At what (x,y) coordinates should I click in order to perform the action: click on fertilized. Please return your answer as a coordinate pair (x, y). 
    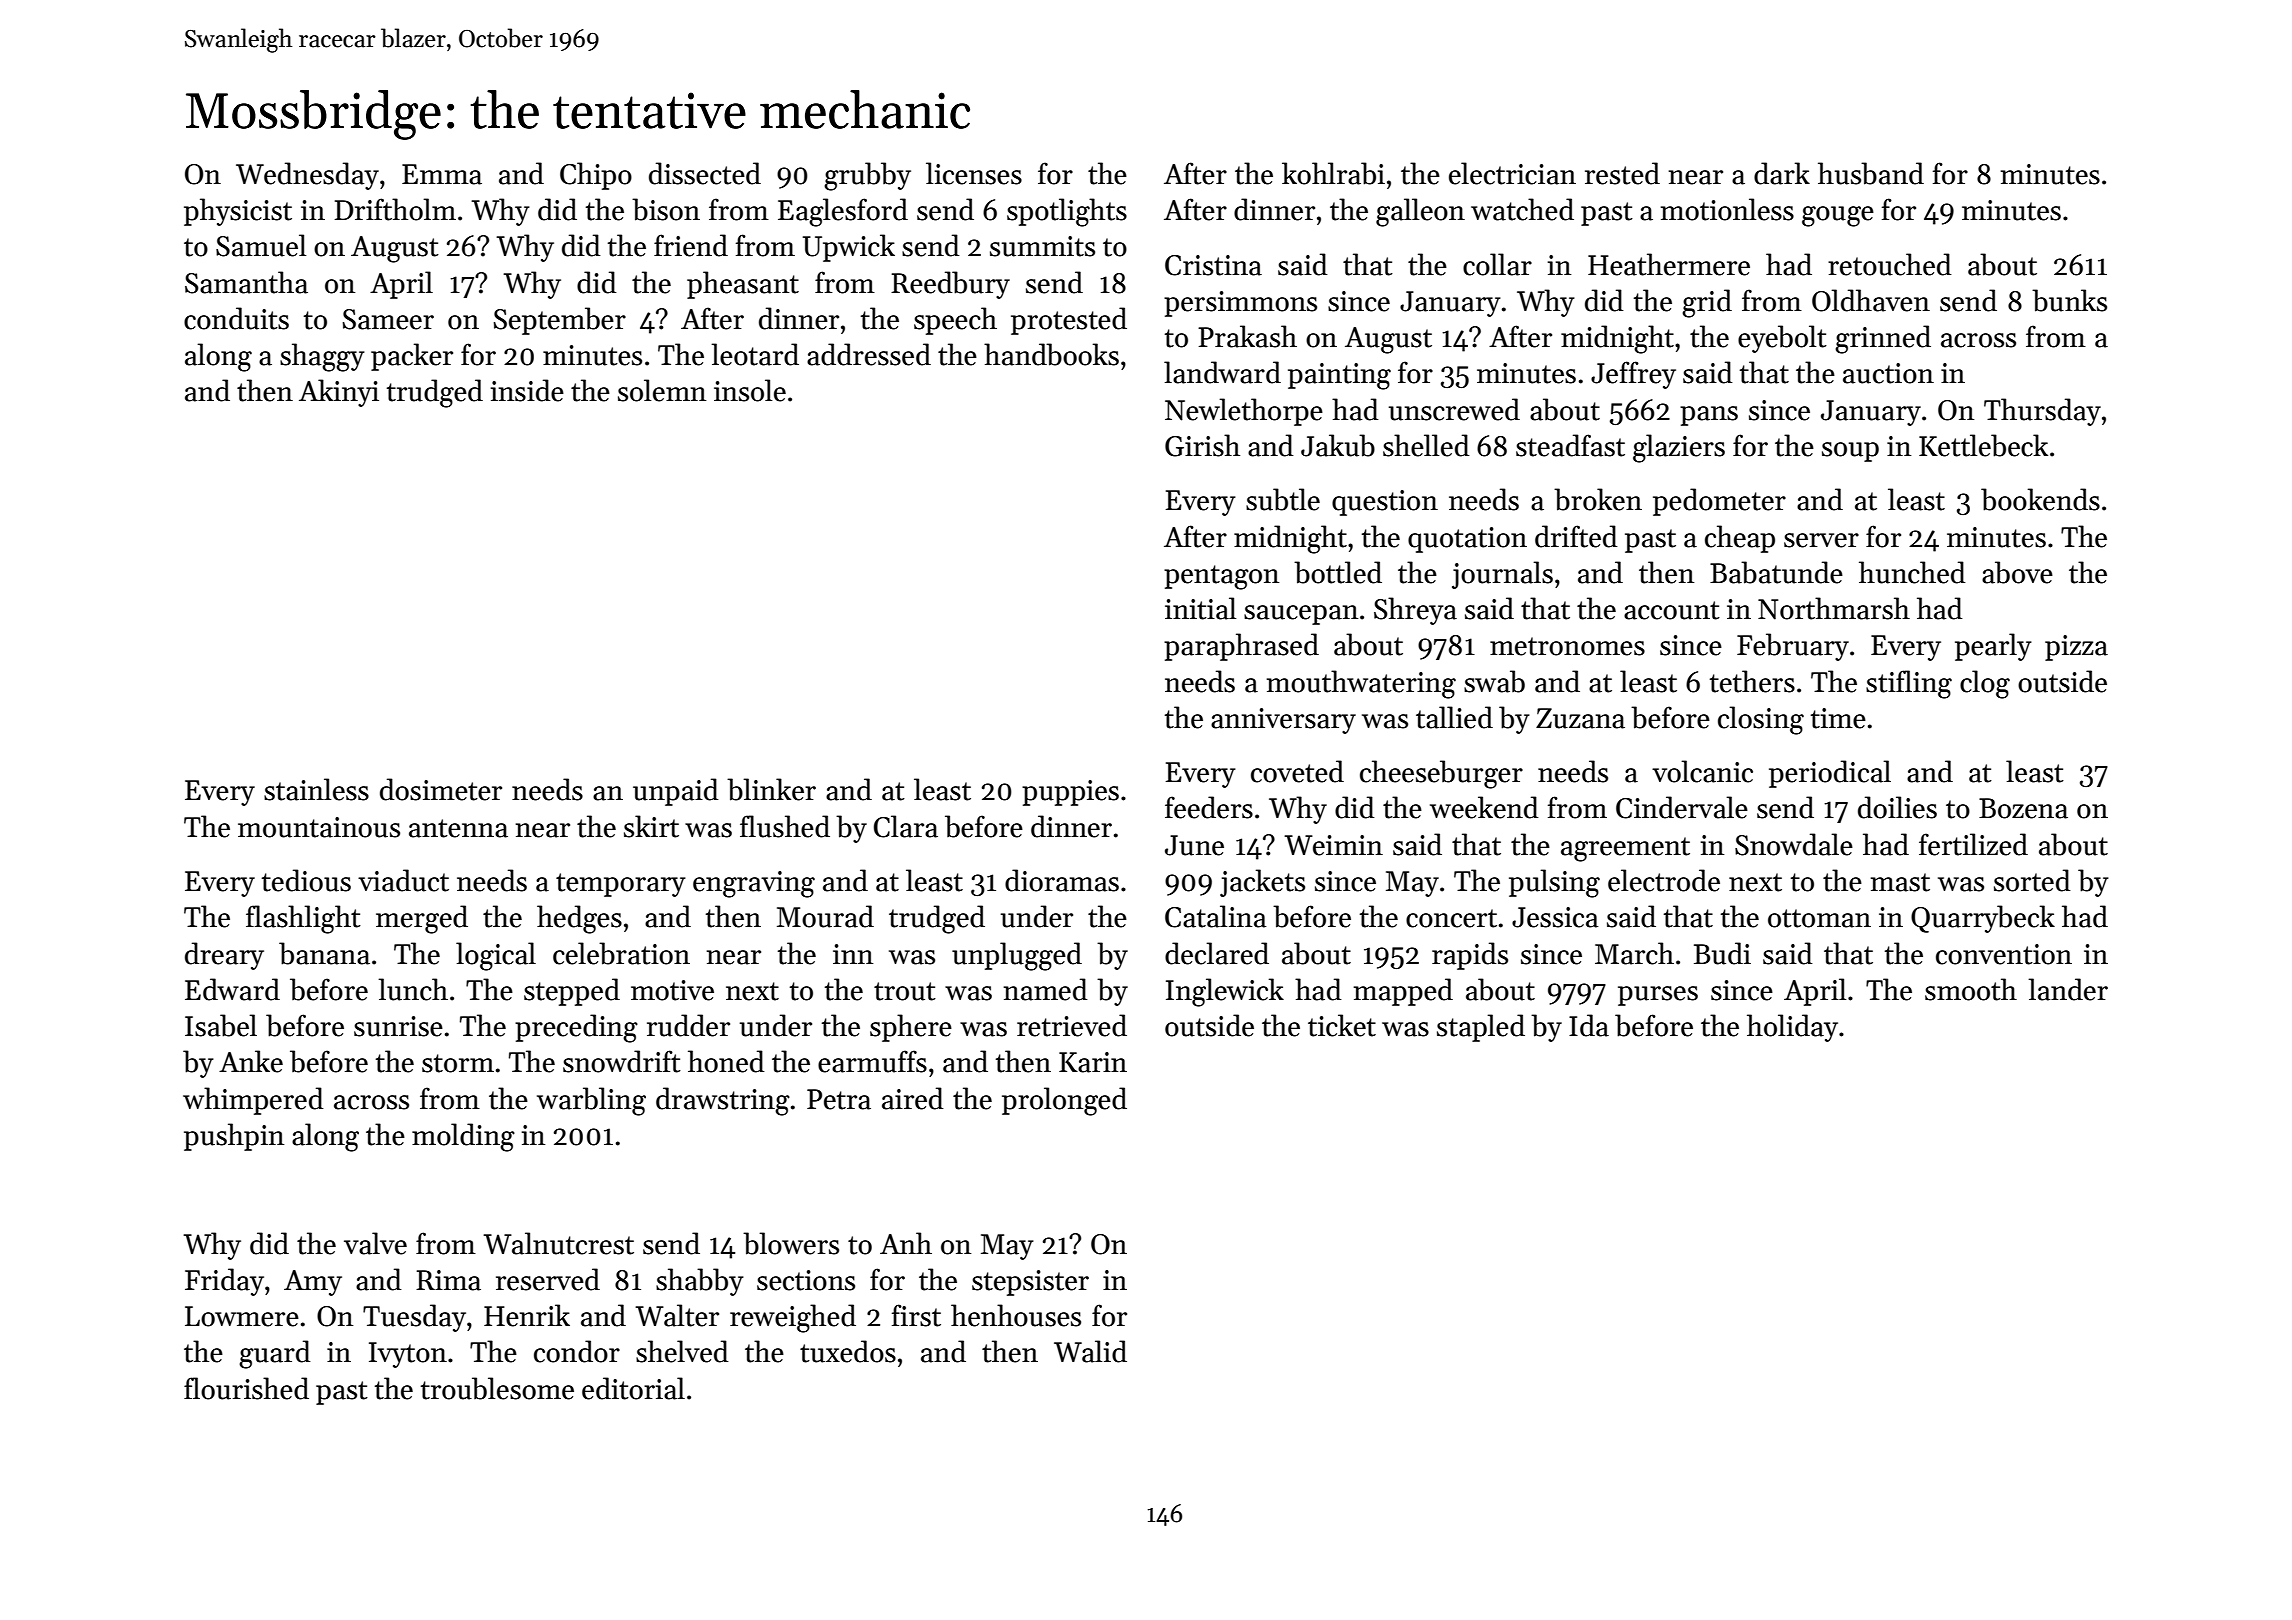
    Looking at the image, I should click on (1973, 844).
